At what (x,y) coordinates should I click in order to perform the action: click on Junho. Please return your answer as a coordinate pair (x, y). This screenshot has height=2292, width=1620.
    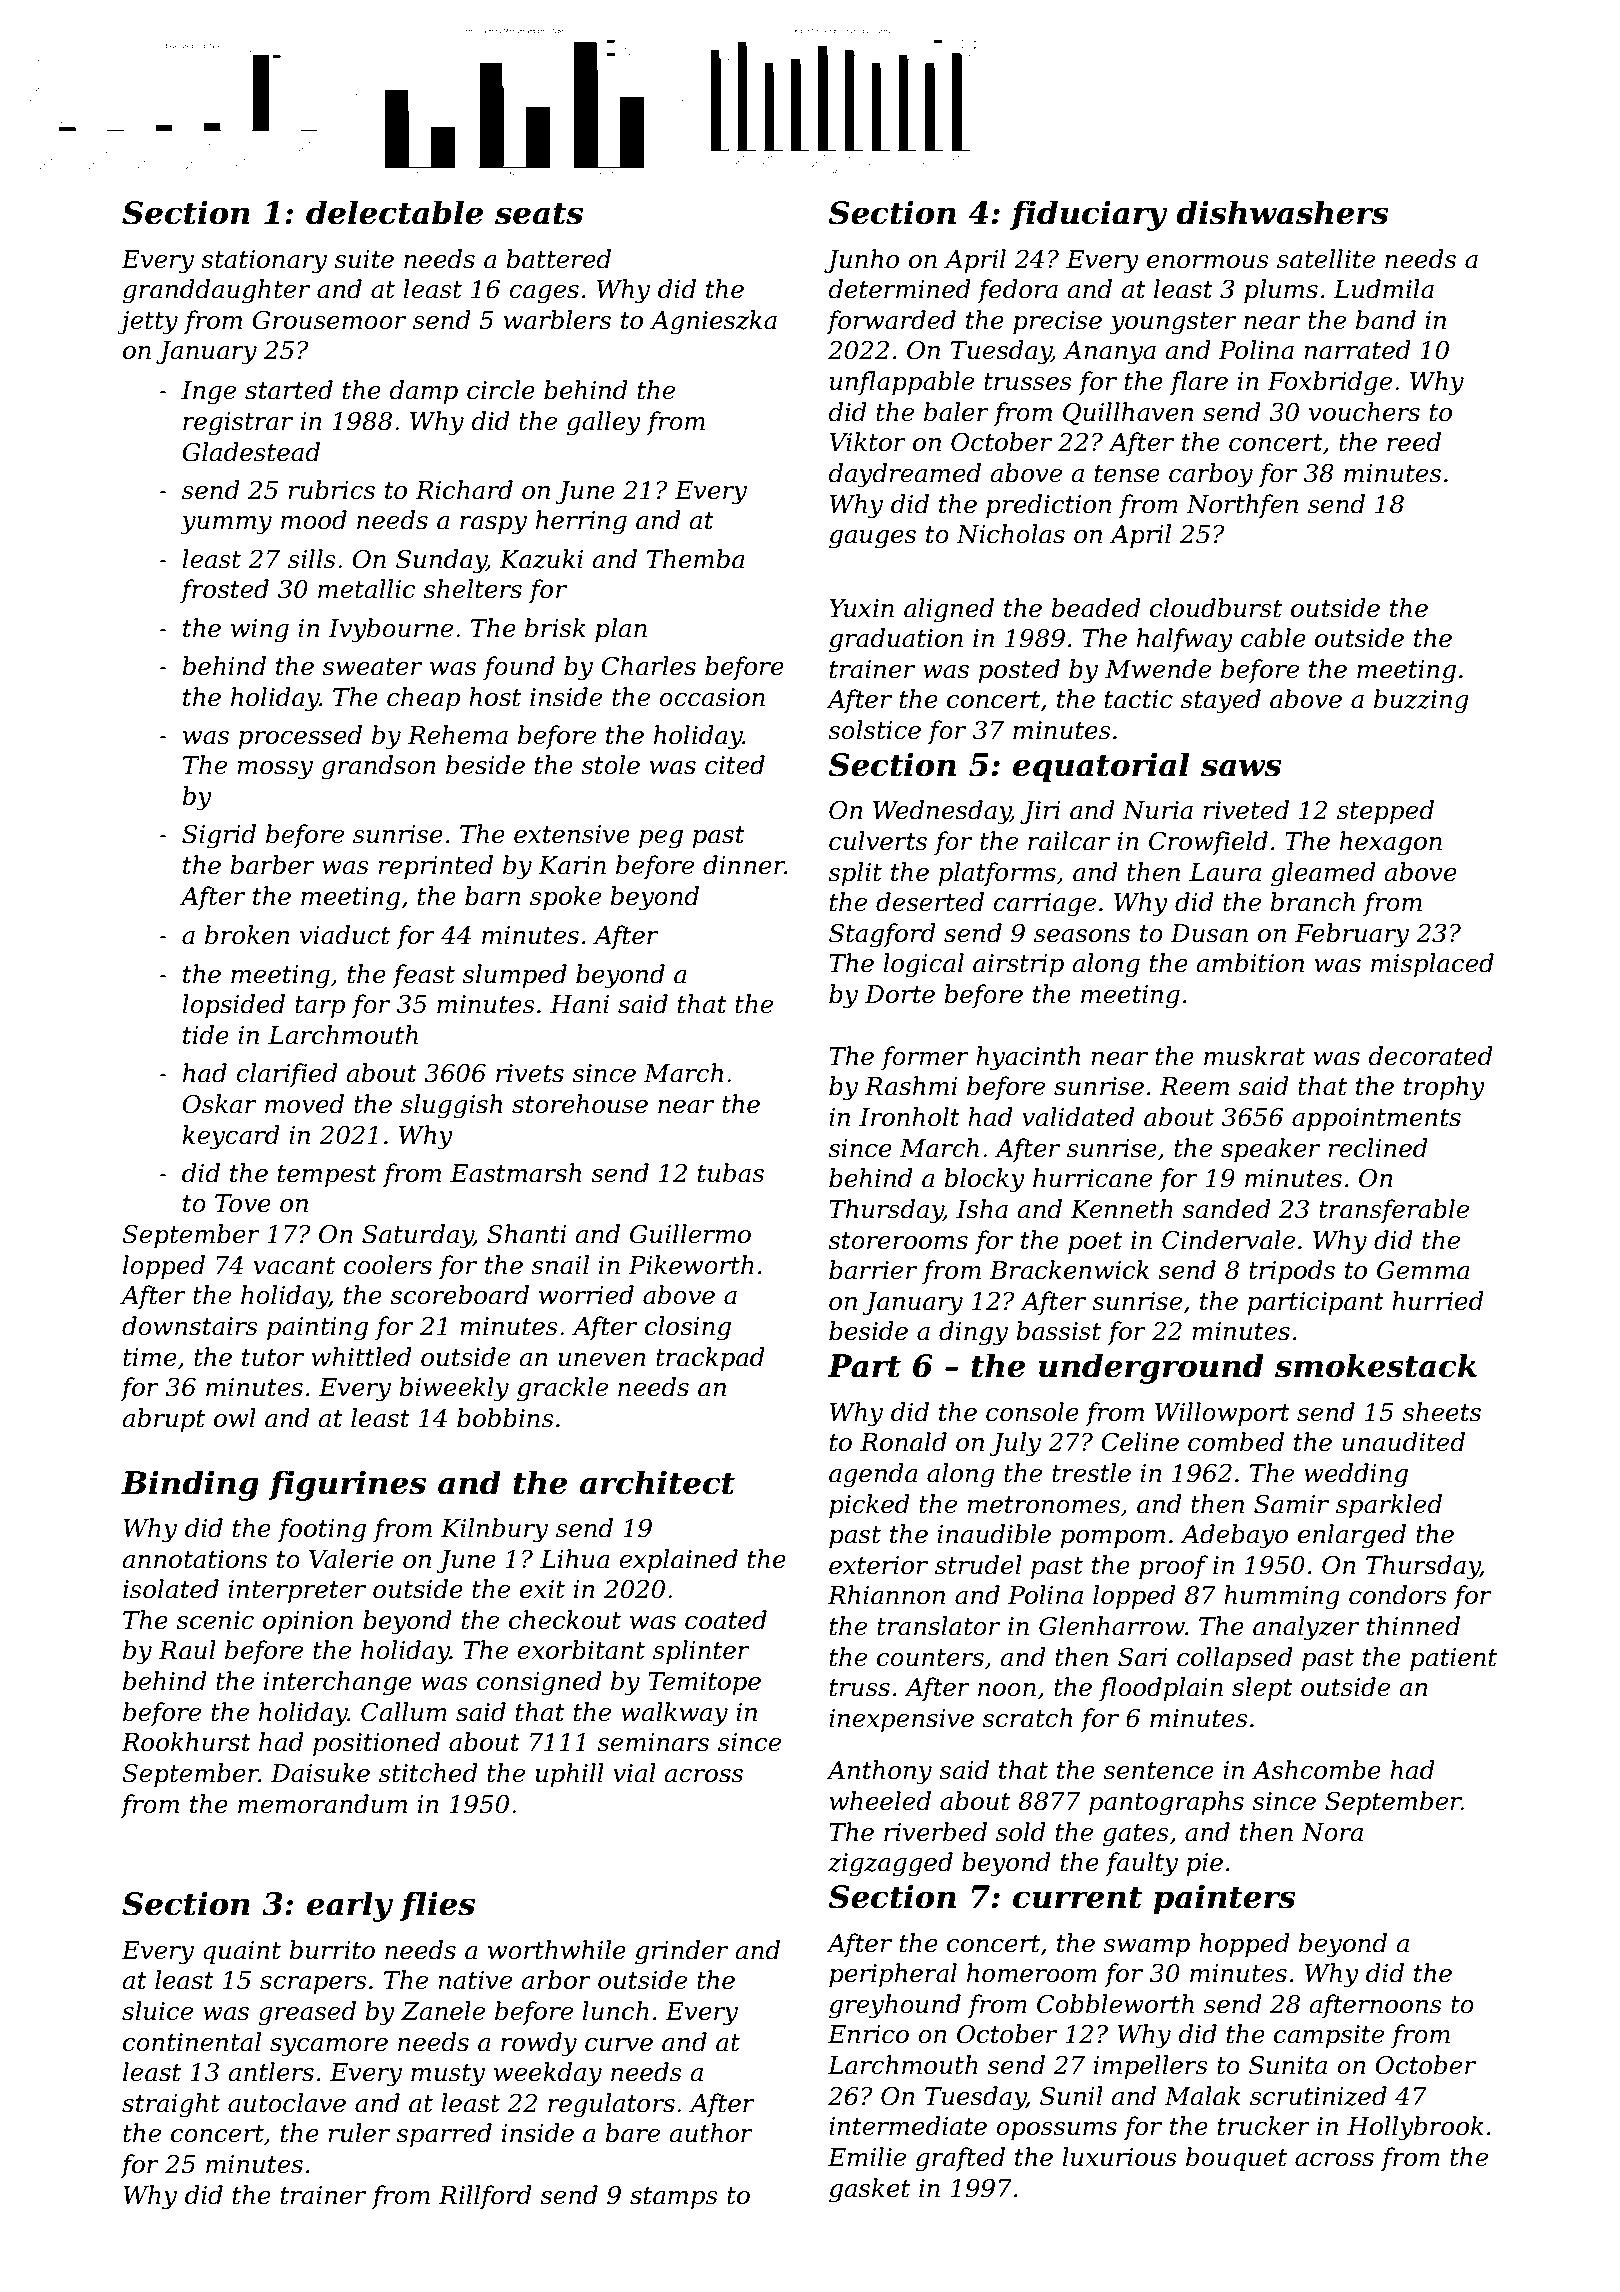
    Looking at the image, I should click on (861, 261).
